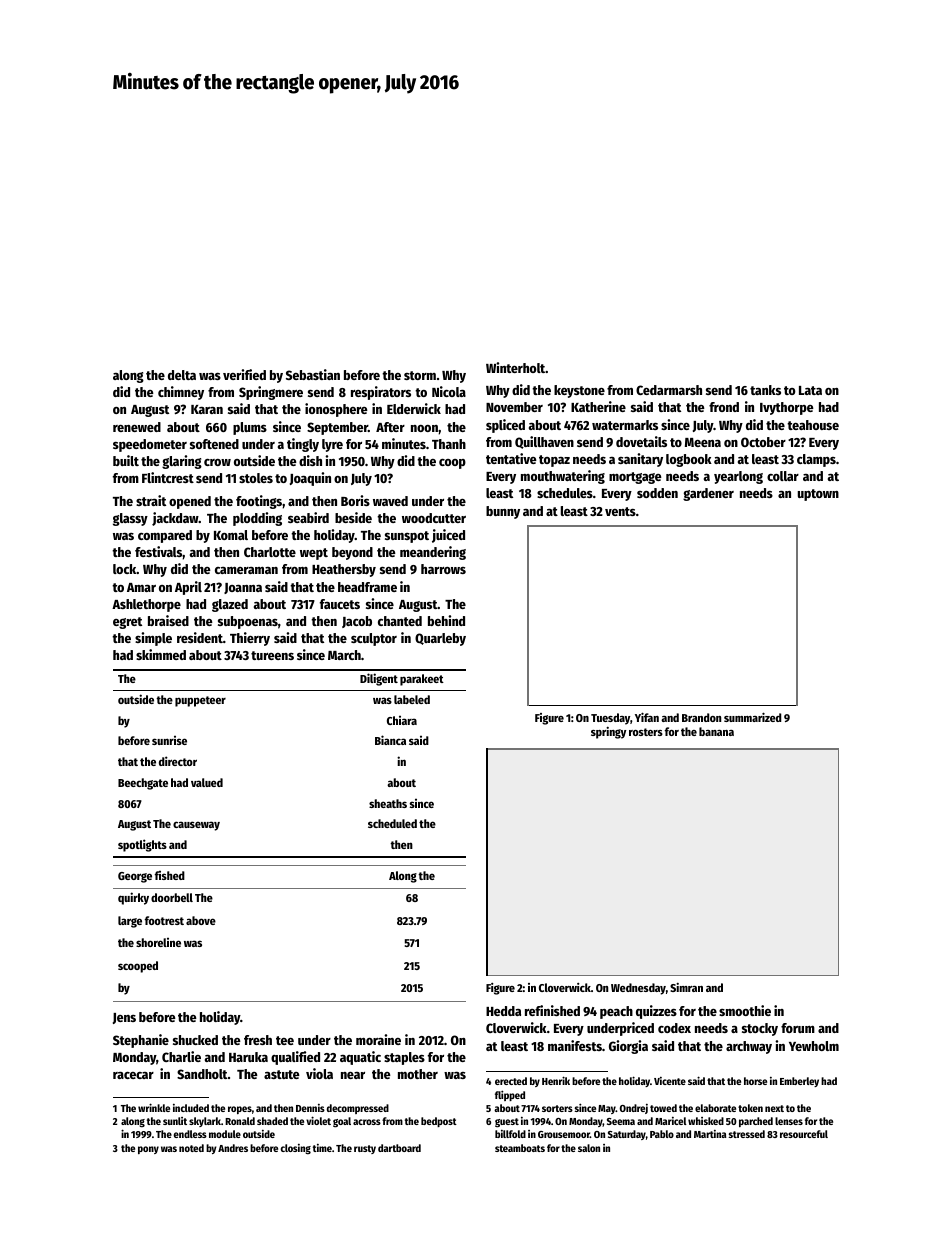  What do you see at coordinates (745, 1010) in the screenshot?
I see `smoothie` at bounding box center [745, 1010].
